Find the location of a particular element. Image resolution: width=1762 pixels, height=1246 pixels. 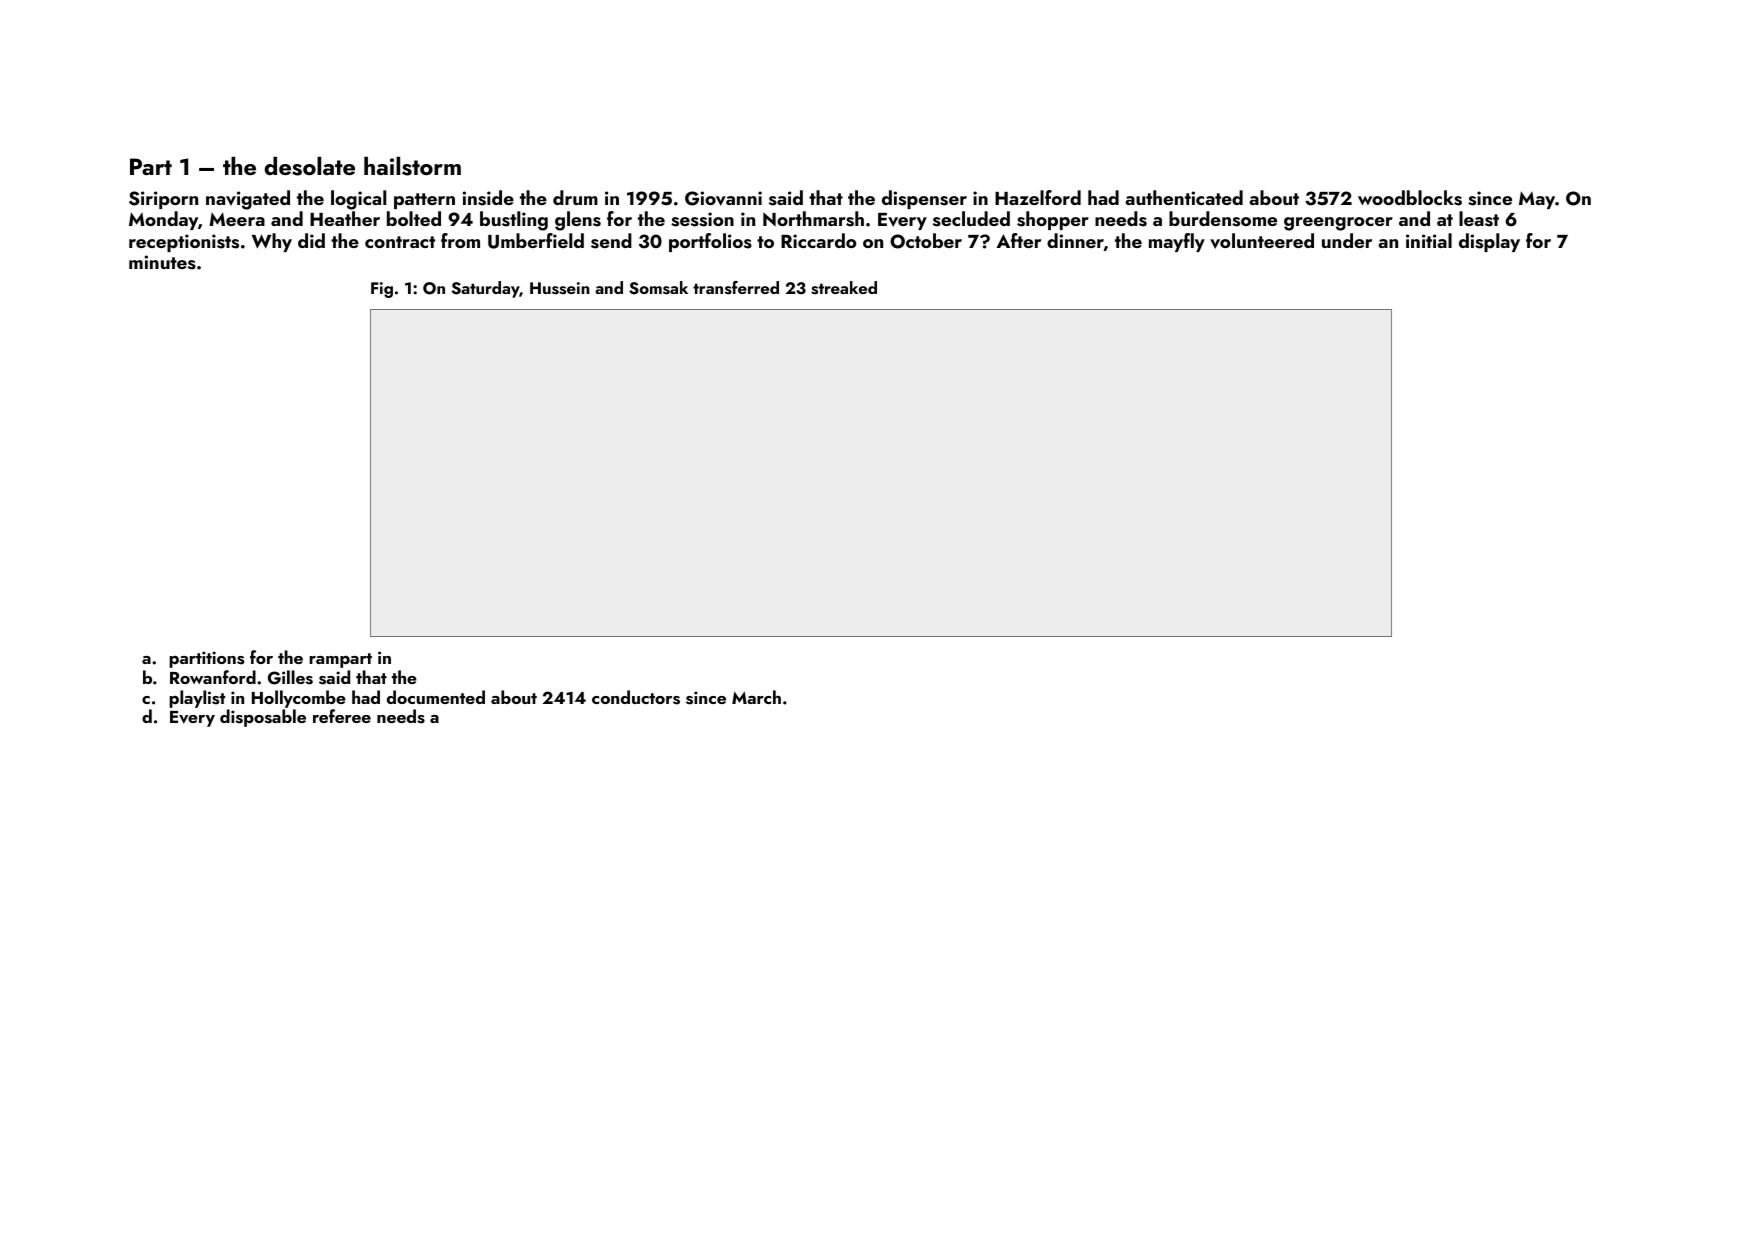

transferred is located at coordinates (736, 288).
